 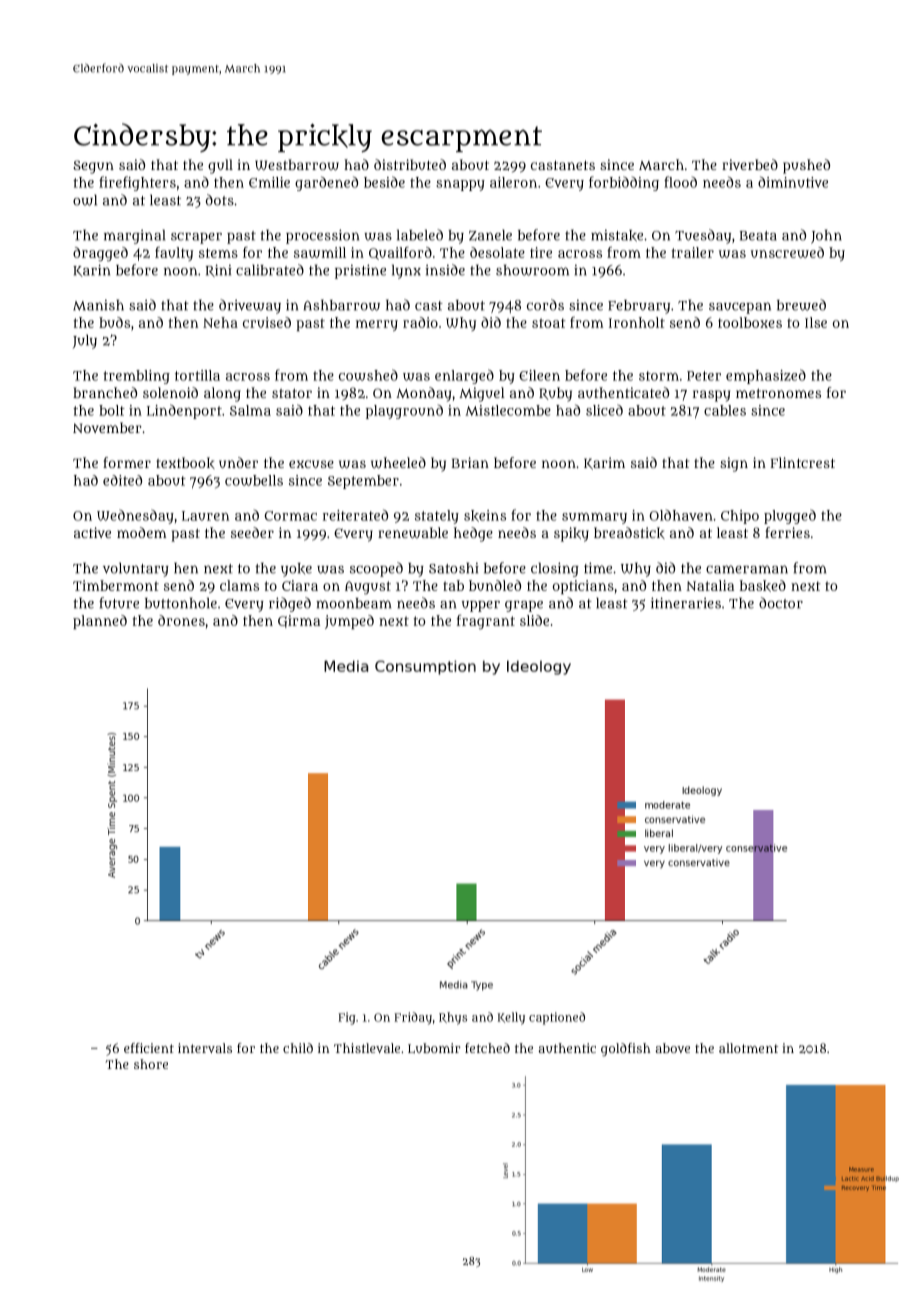 I want to click on captioned, so click(x=557, y=1018).
